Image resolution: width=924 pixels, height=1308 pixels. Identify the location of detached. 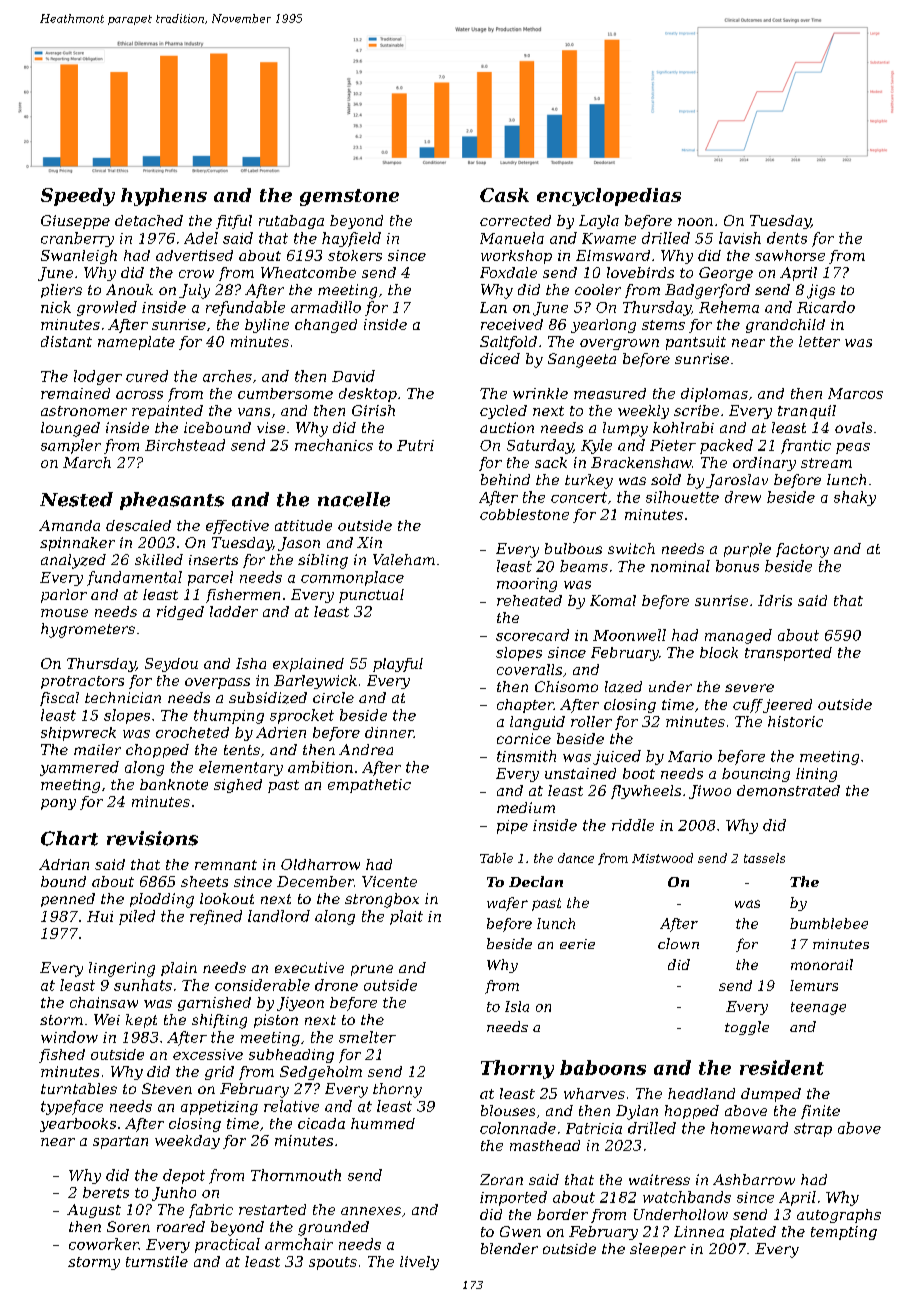
(149, 220).
